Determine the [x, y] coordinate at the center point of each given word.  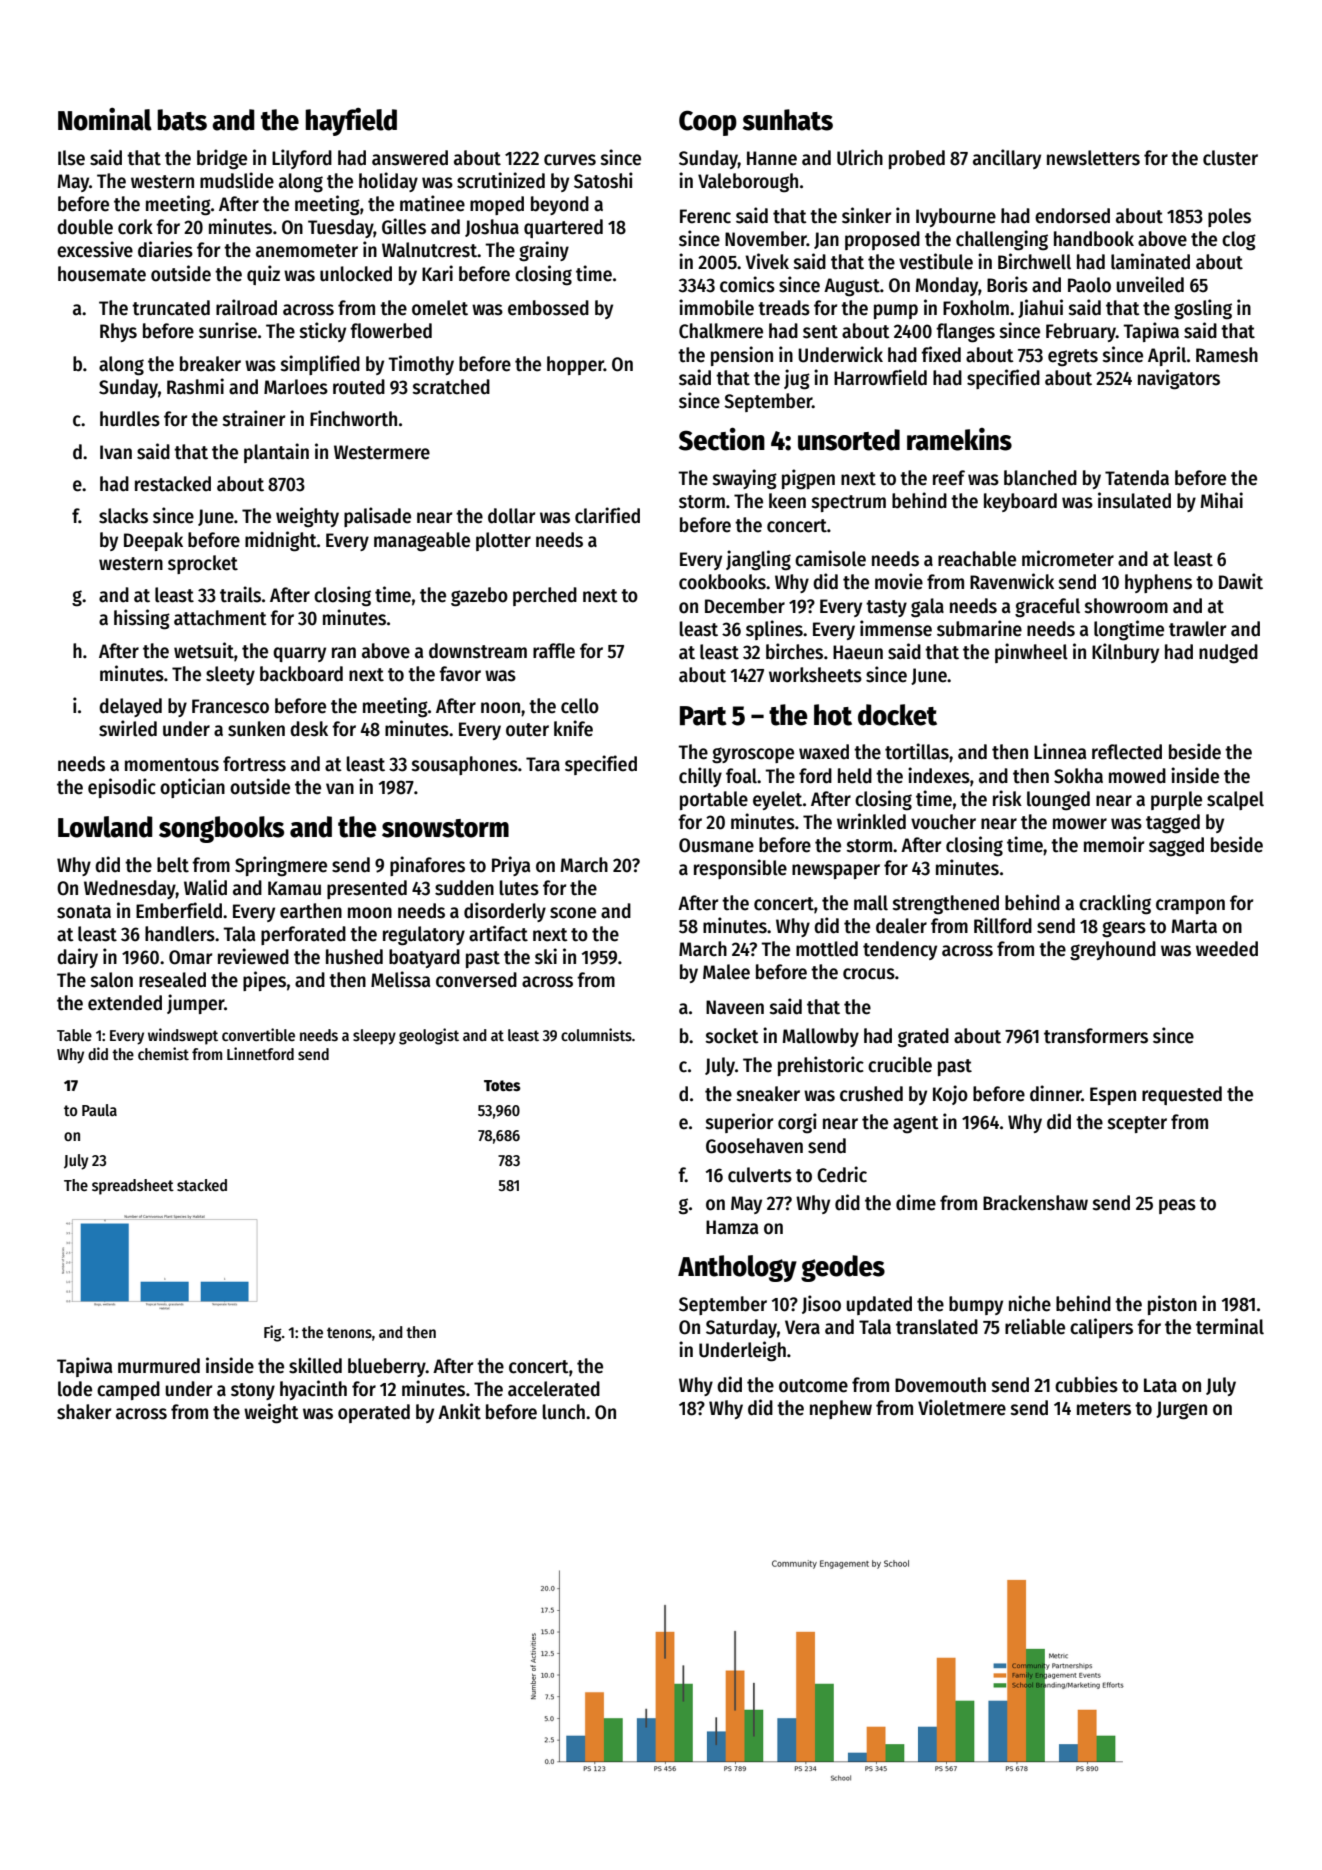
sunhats [788, 120]
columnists [596, 1034]
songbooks [221, 829]
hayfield [351, 122]
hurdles [130, 419]
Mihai [1222, 500]
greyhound [1113, 951]
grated [923, 1038]
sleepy [374, 1037]
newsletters [1093, 158]
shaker [84, 1412]
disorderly [505, 912]
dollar [511, 516]
